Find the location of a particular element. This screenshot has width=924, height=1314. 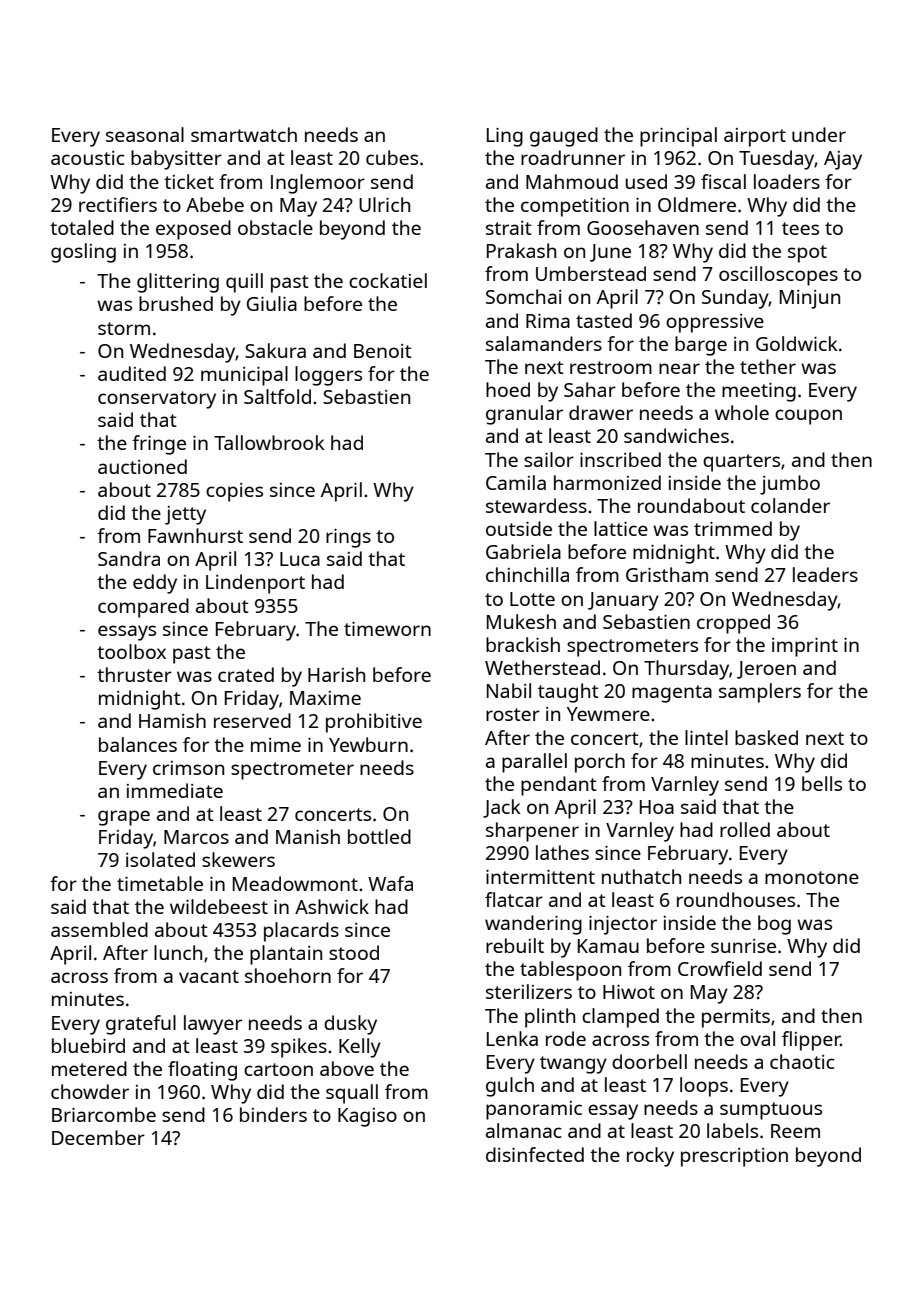

December is located at coordinates (98, 1137).
